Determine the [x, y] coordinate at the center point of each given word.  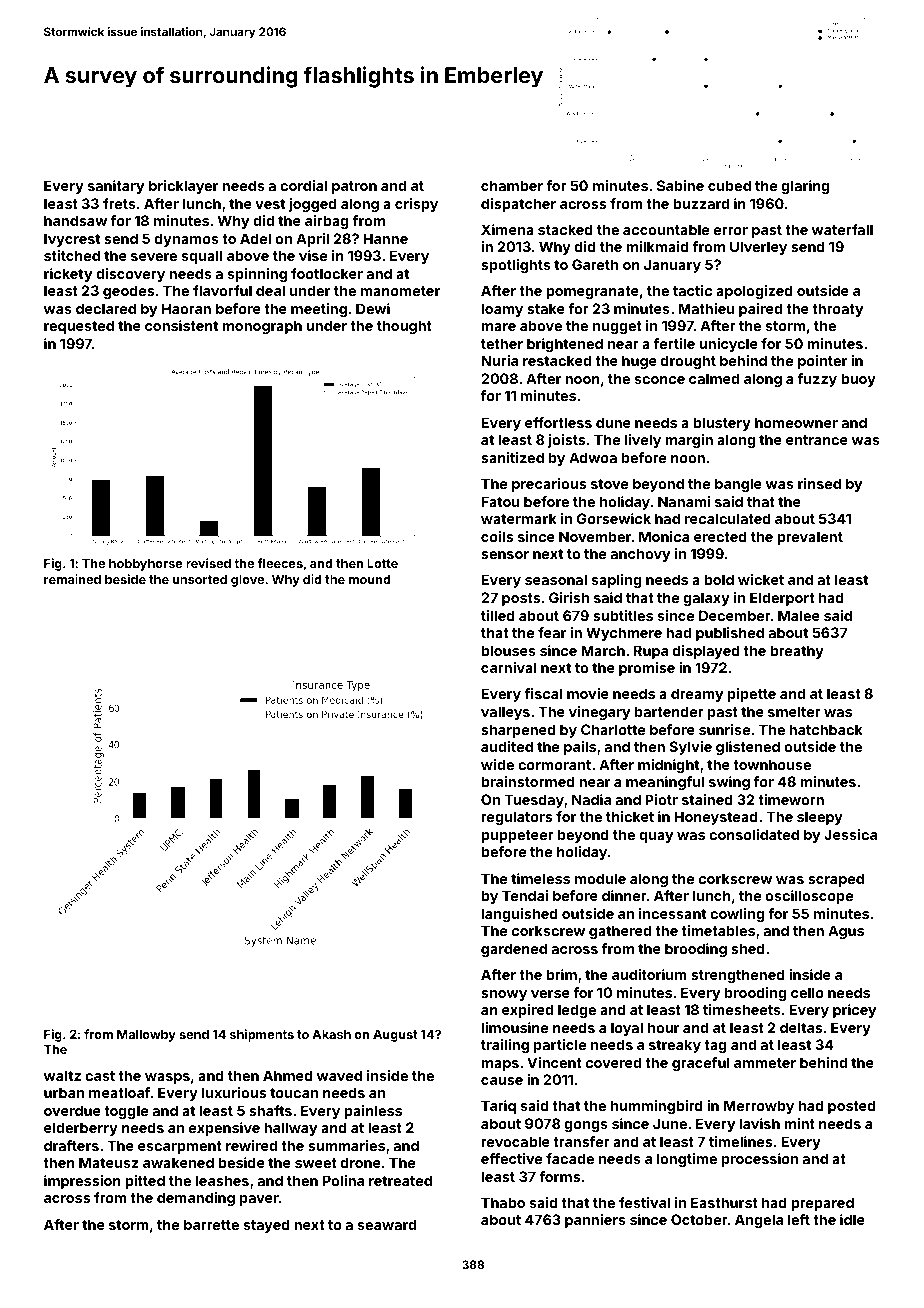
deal [270, 290]
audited [507, 746]
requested [79, 327]
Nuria [499, 360]
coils [497, 536]
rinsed [819, 483]
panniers [595, 1221]
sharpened [518, 731]
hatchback [826, 729]
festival [644, 1202]
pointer [822, 362]
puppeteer [517, 836]
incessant [672, 913]
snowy [504, 995]
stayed [267, 1226]
